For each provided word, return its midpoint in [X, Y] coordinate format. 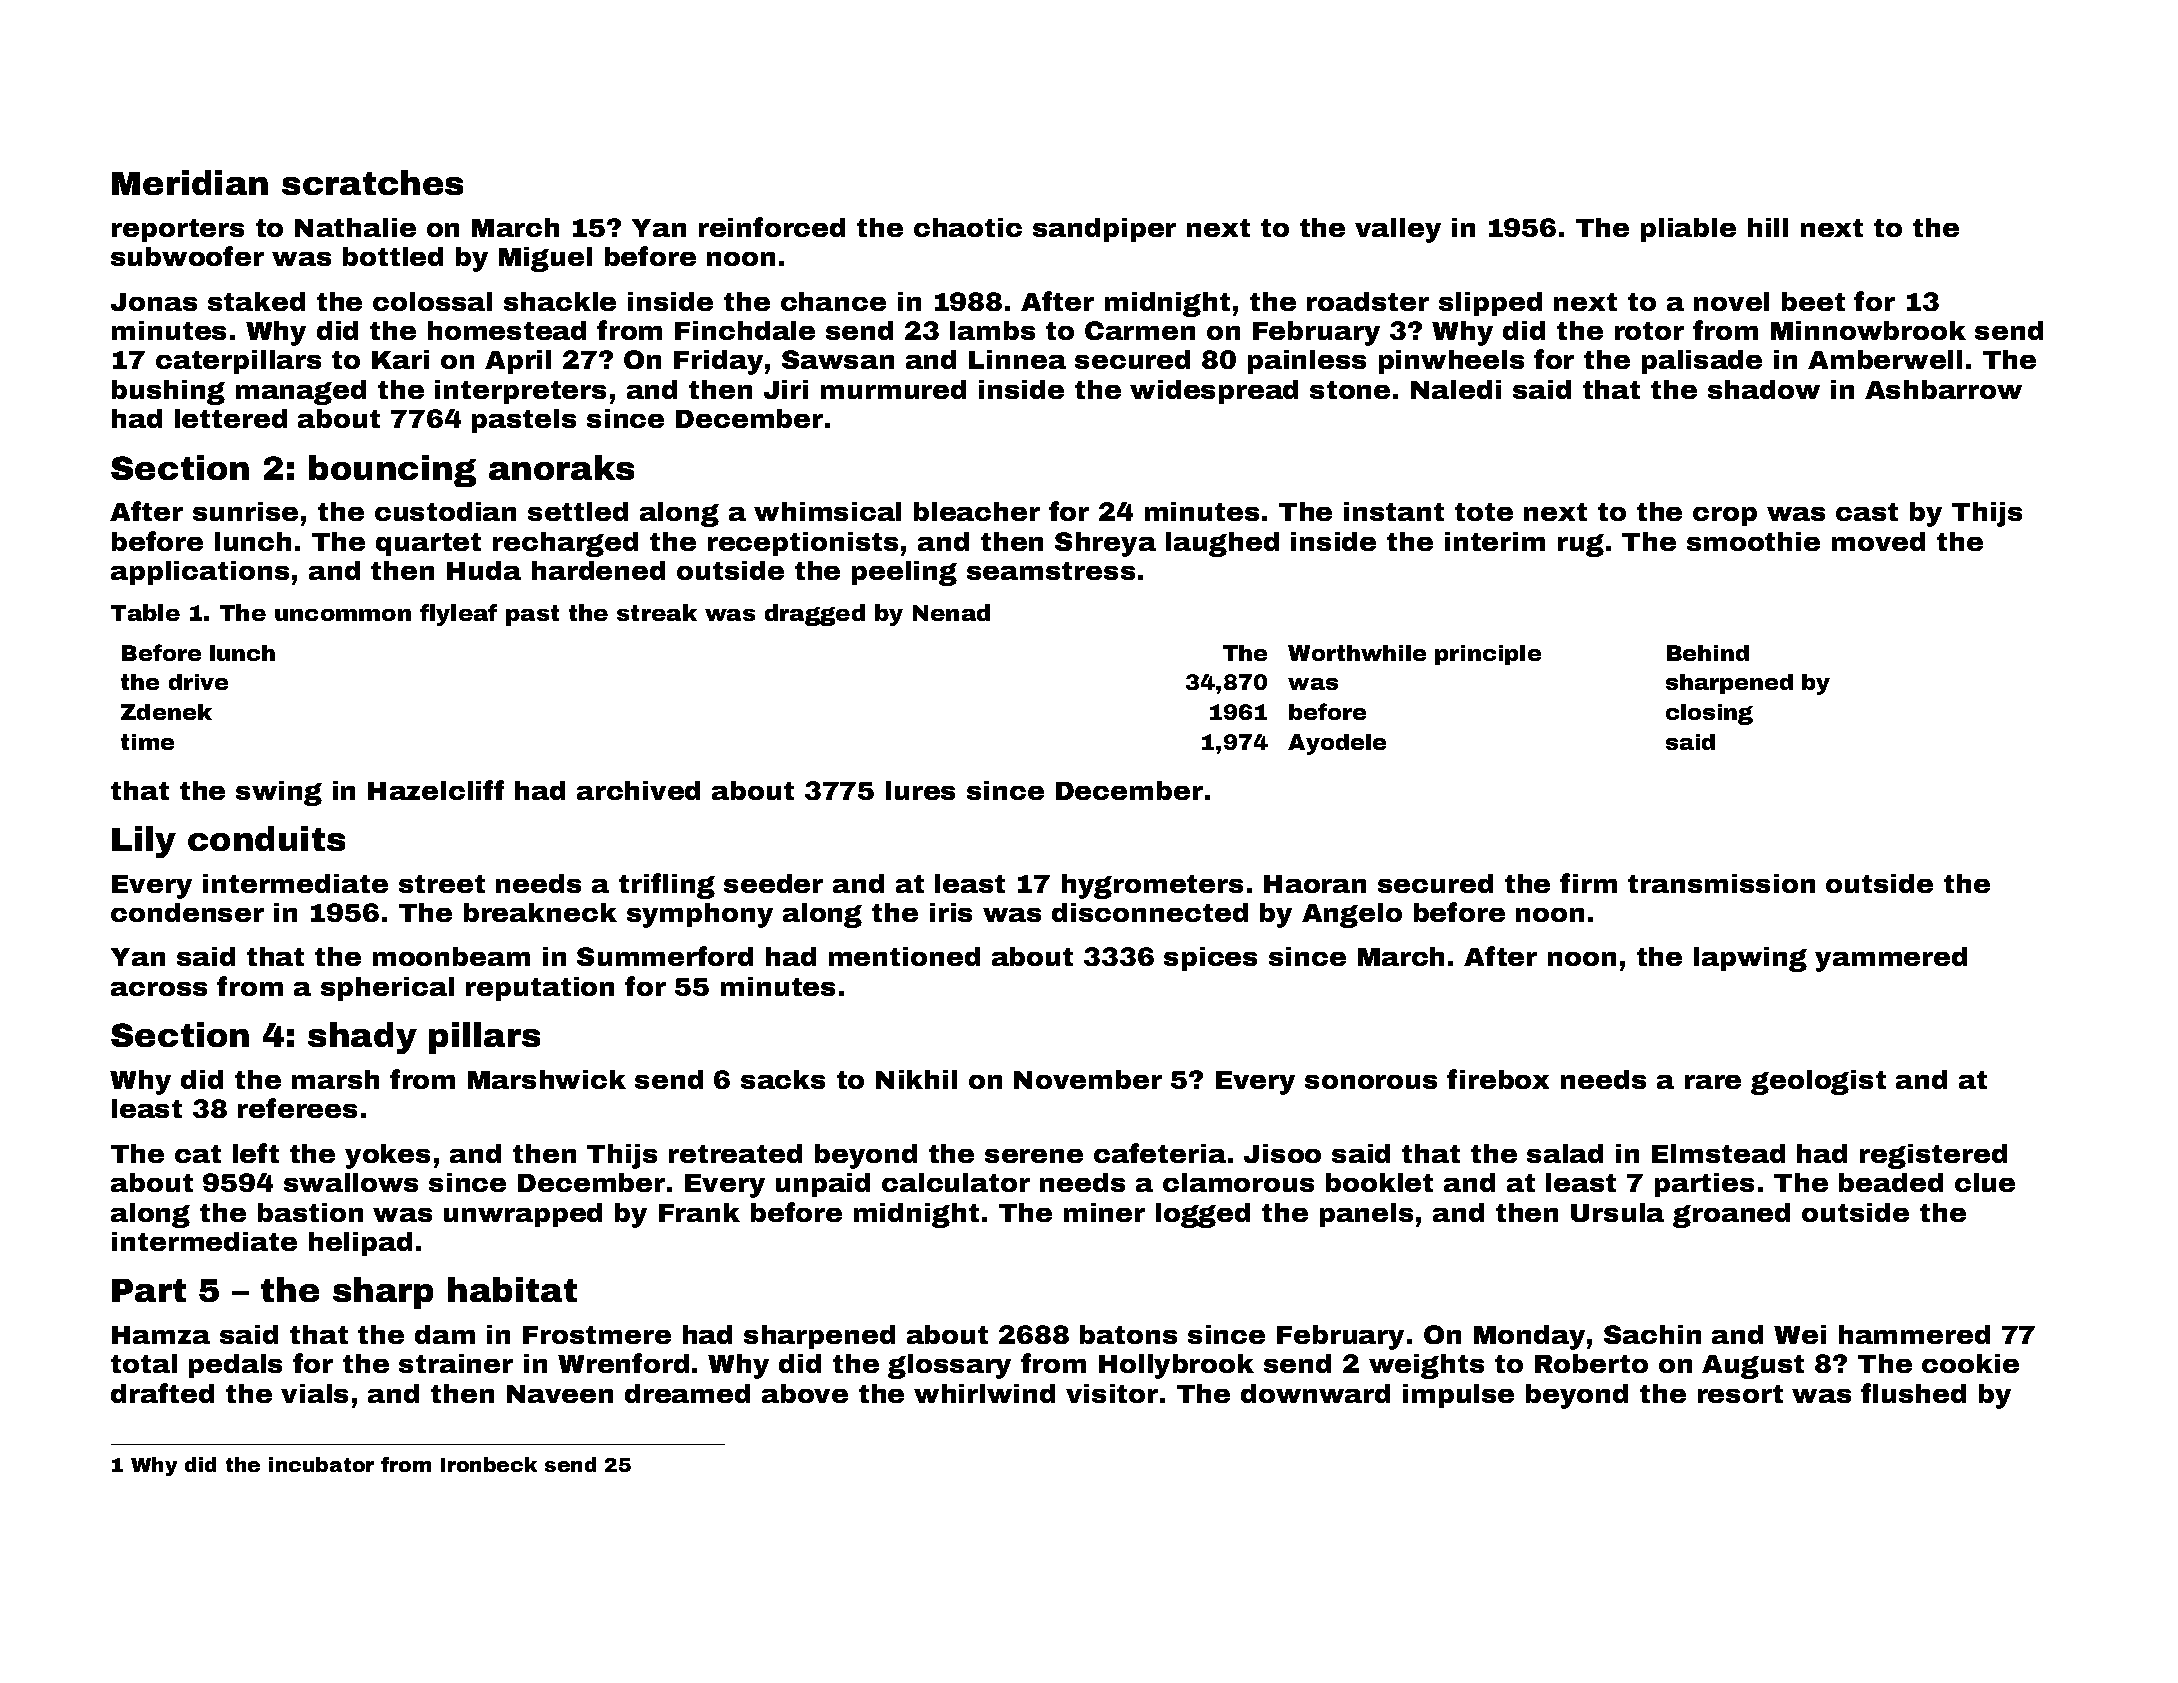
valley [1398, 230]
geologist [1818, 1082]
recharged [565, 544]
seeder [773, 883]
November [1088, 1079]
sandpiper [1104, 230]
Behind [1708, 653]
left [256, 1153]
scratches [372, 182]
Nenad [951, 612]
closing [1709, 714]
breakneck [540, 912]
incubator [321, 1464]
